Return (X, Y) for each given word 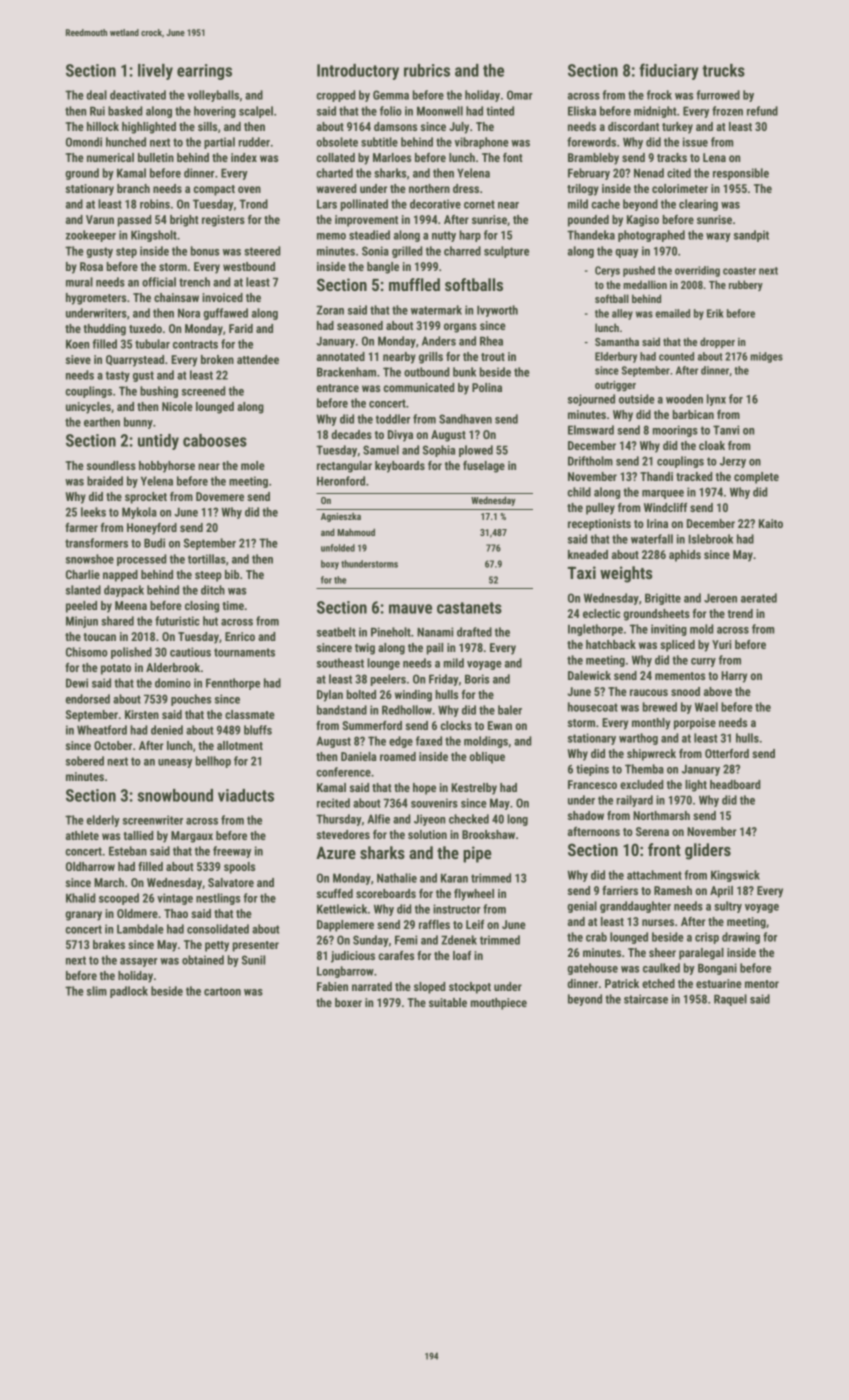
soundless (111, 465)
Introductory (358, 72)
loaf (462, 955)
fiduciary (669, 71)
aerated (759, 598)
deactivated (138, 95)
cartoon (222, 991)
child (579, 492)
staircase (646, 999)
